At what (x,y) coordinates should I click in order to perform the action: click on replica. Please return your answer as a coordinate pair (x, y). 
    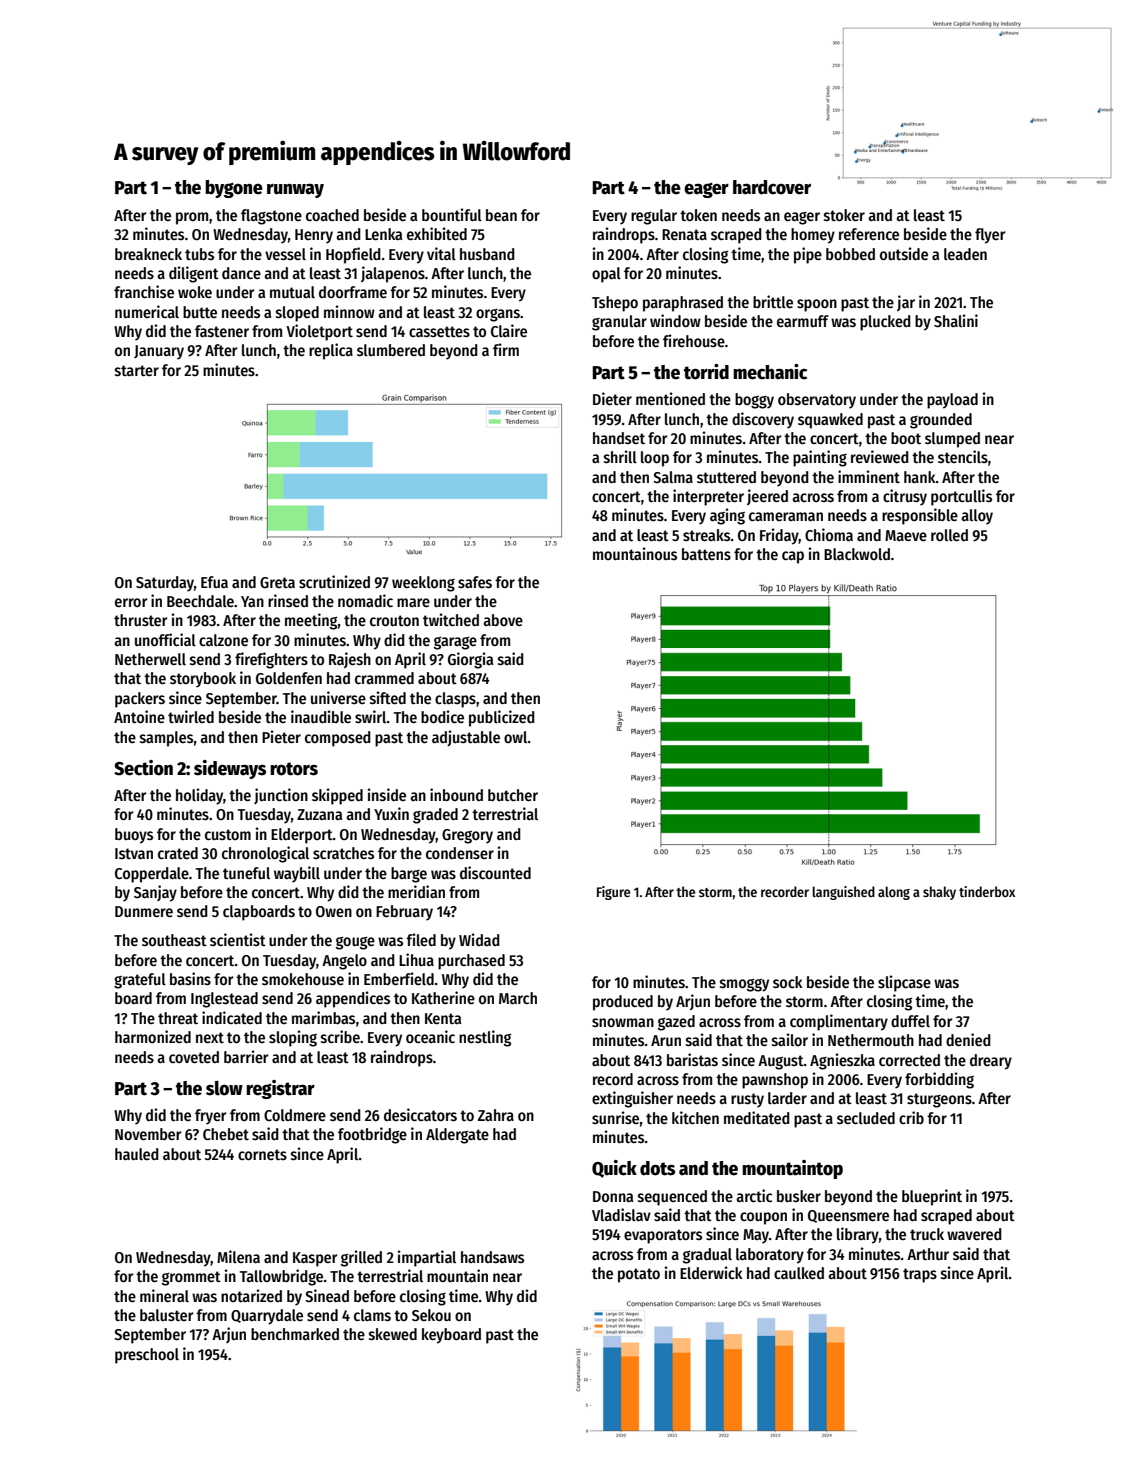
    Looking at the image, I should click on (331, 351).
